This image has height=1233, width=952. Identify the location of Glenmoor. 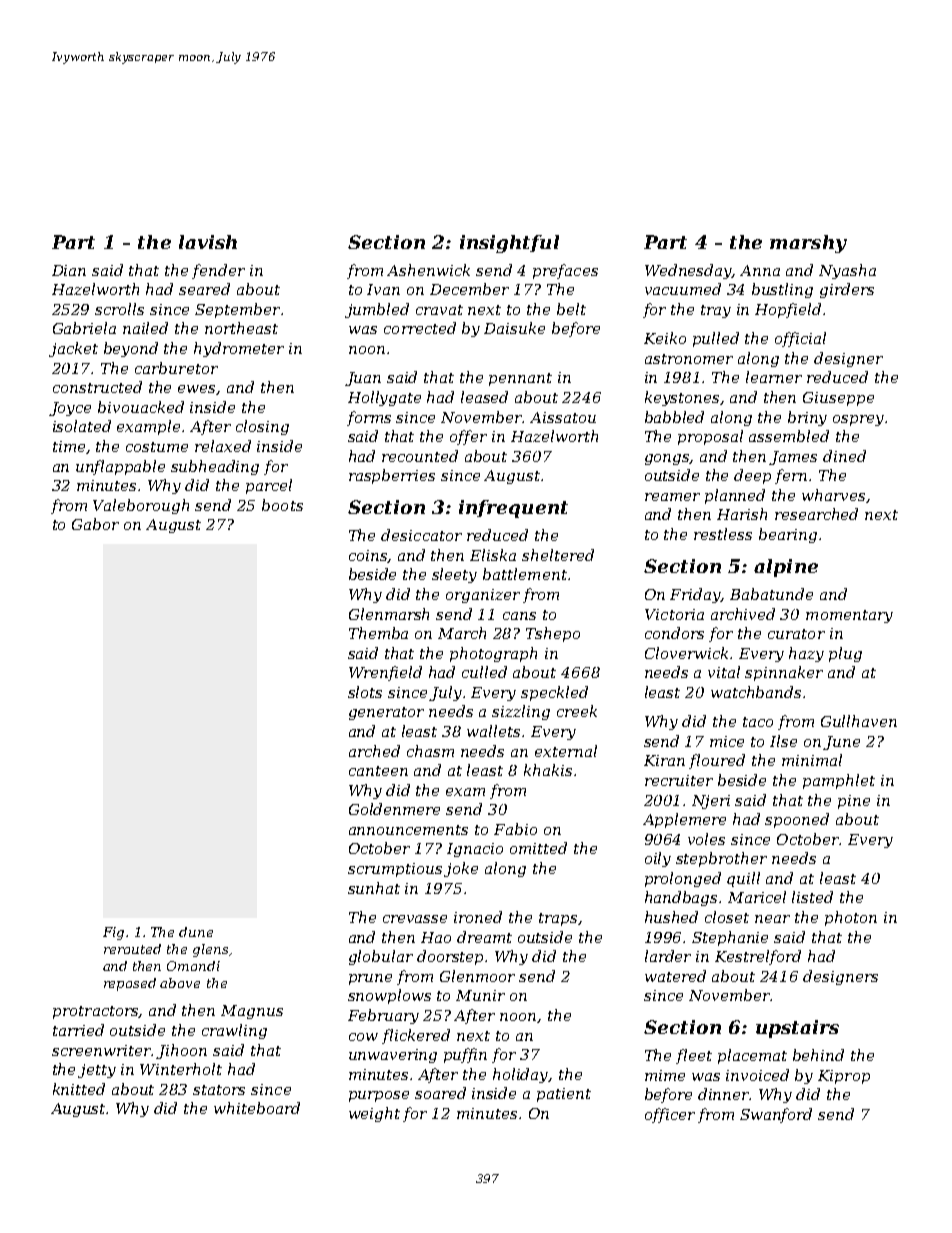
(477, 976).
